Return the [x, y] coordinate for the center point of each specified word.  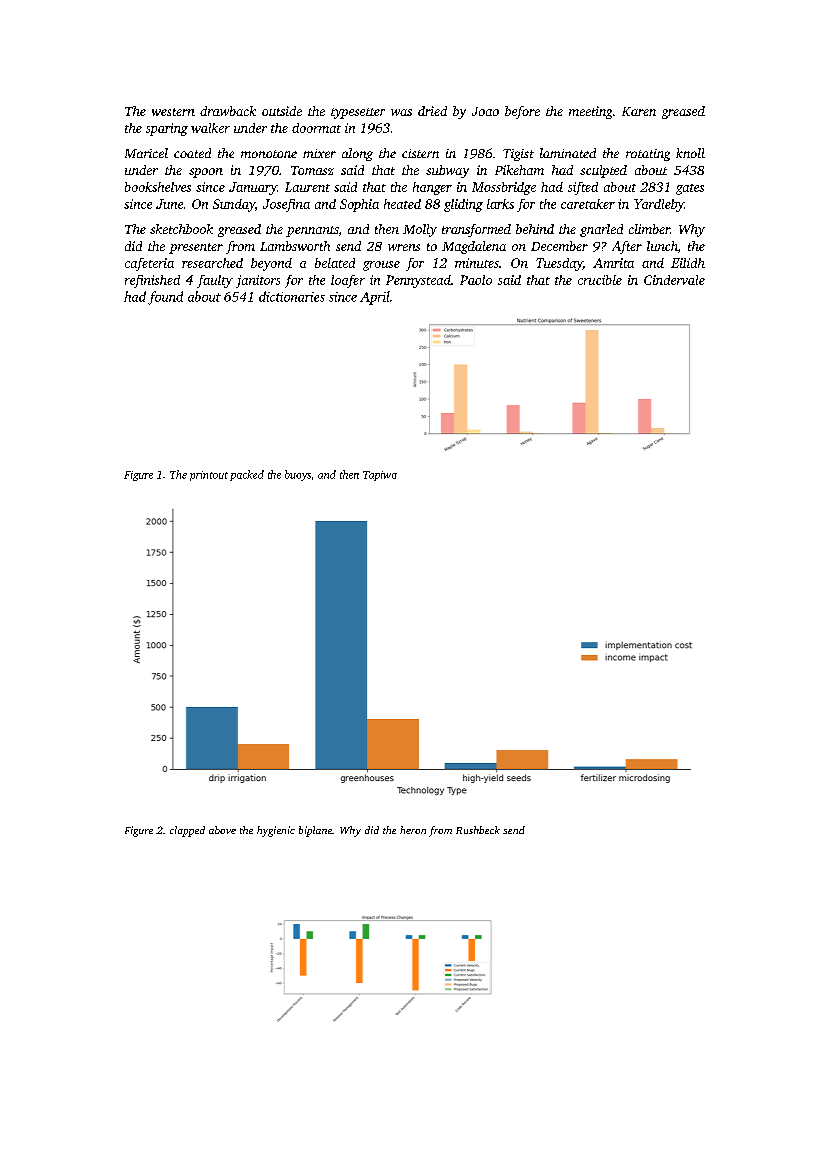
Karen [639, 111]
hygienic [276, 831]
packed [247, 475]
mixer [319, 153]
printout [209, 476]
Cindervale [674, 280]
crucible [600, 280]
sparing [167, 129]
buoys [298, 475]
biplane [315, 831]
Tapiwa [380, 476]
